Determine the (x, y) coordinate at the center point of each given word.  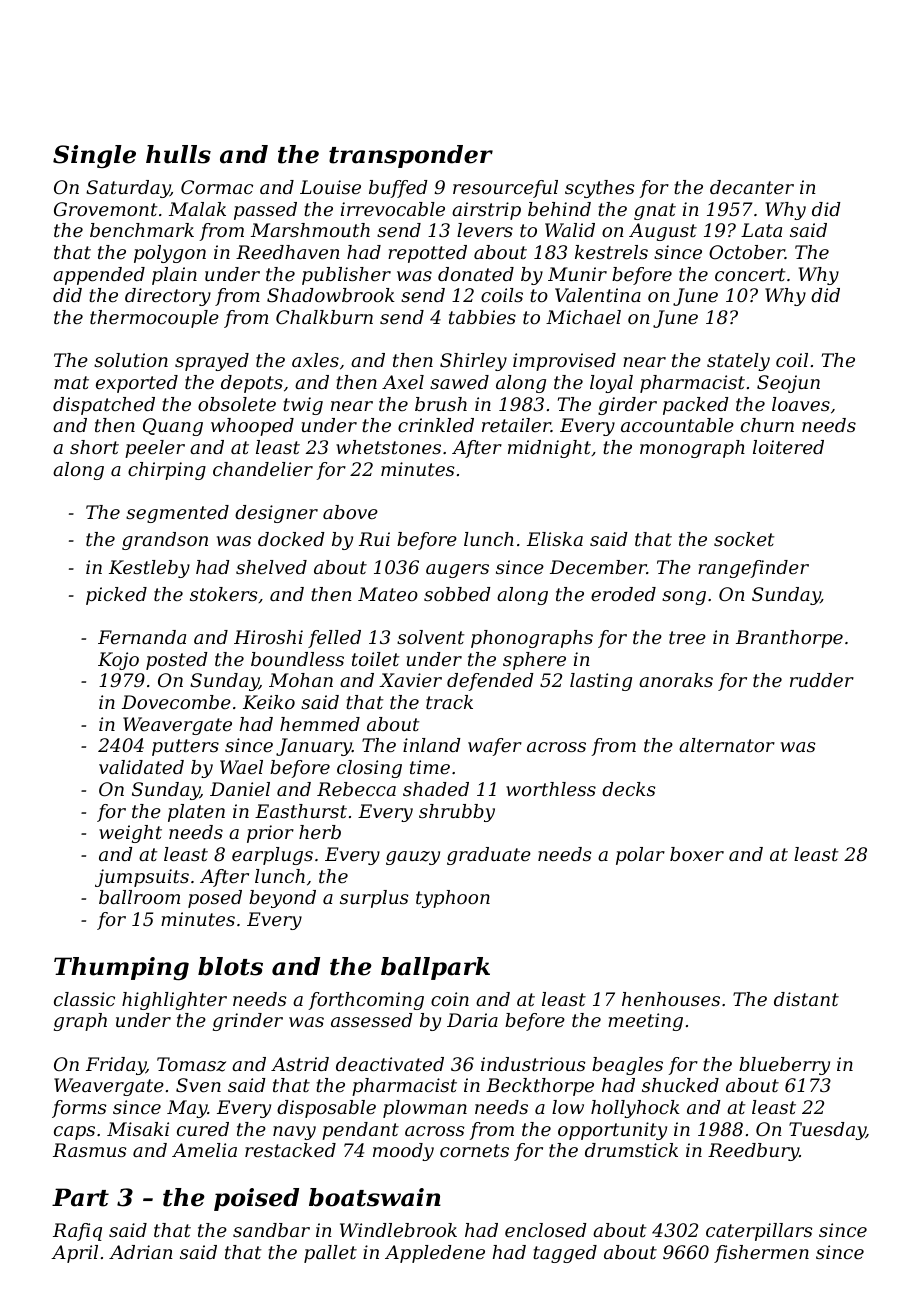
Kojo (118, 661)
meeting (645, 1022)
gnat (655, 211)
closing (369, 769)
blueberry (784, 1066)
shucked (680, 1085)
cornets (474, 1150)
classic (84, 999)
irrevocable (393, 209)
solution (131, 360)
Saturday (128, 189)
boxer (697, 854)
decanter (752, 187)
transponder (411, 156)
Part (80, 1197)
